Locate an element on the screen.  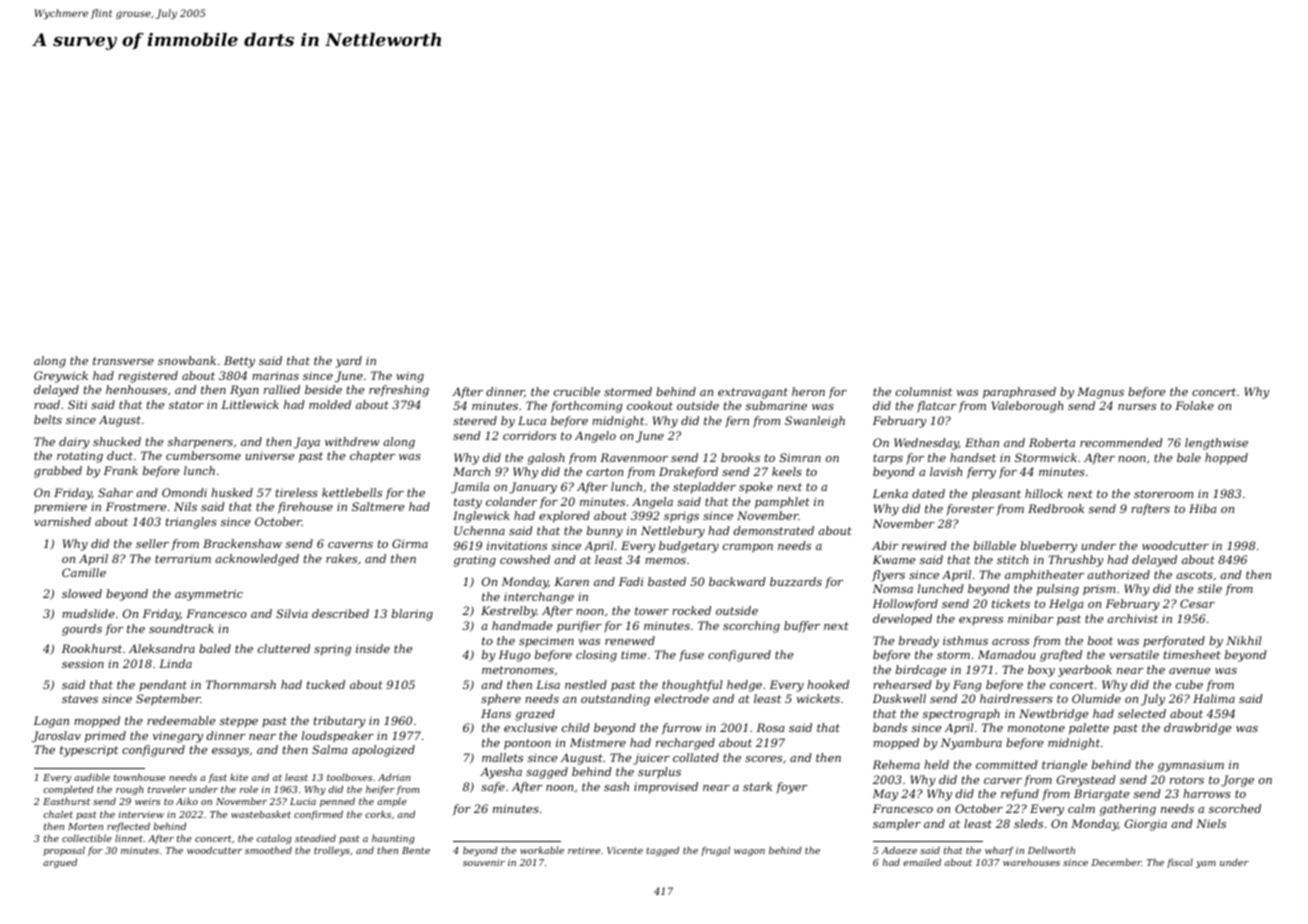
Nikhil is located at coordinates (1244, 640).
